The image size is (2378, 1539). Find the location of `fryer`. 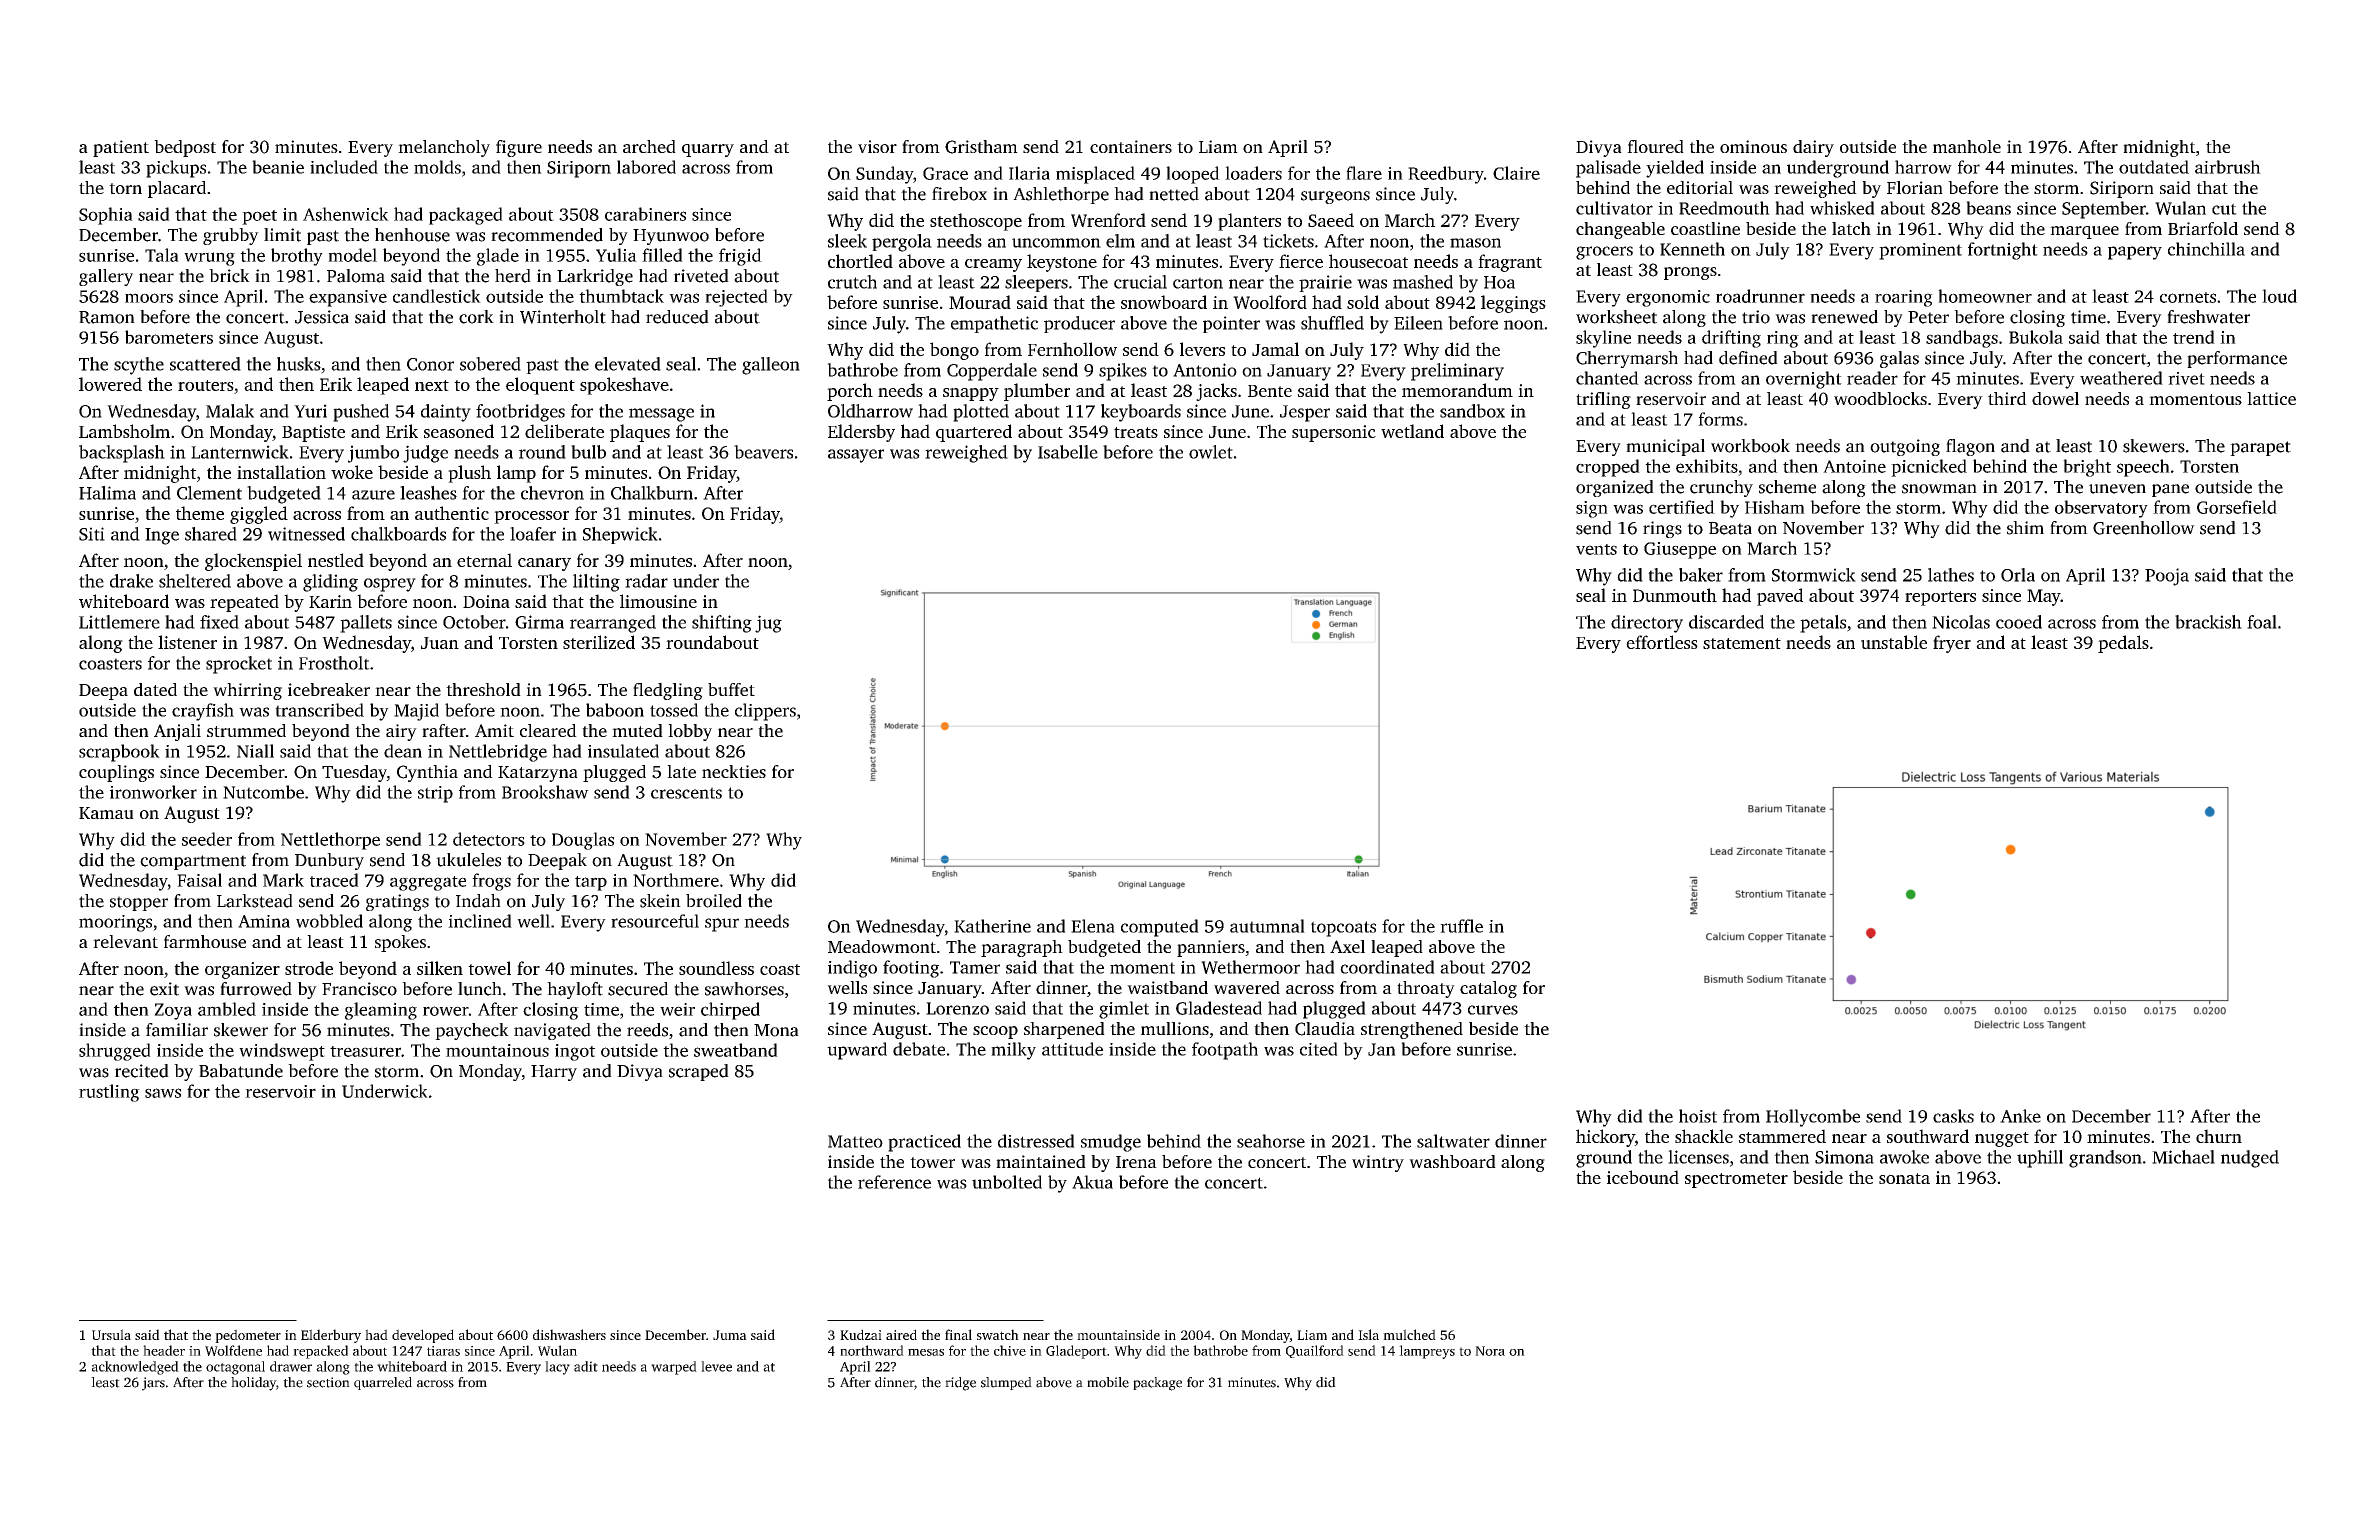

fryer is located at coordinates (1952, 644).
